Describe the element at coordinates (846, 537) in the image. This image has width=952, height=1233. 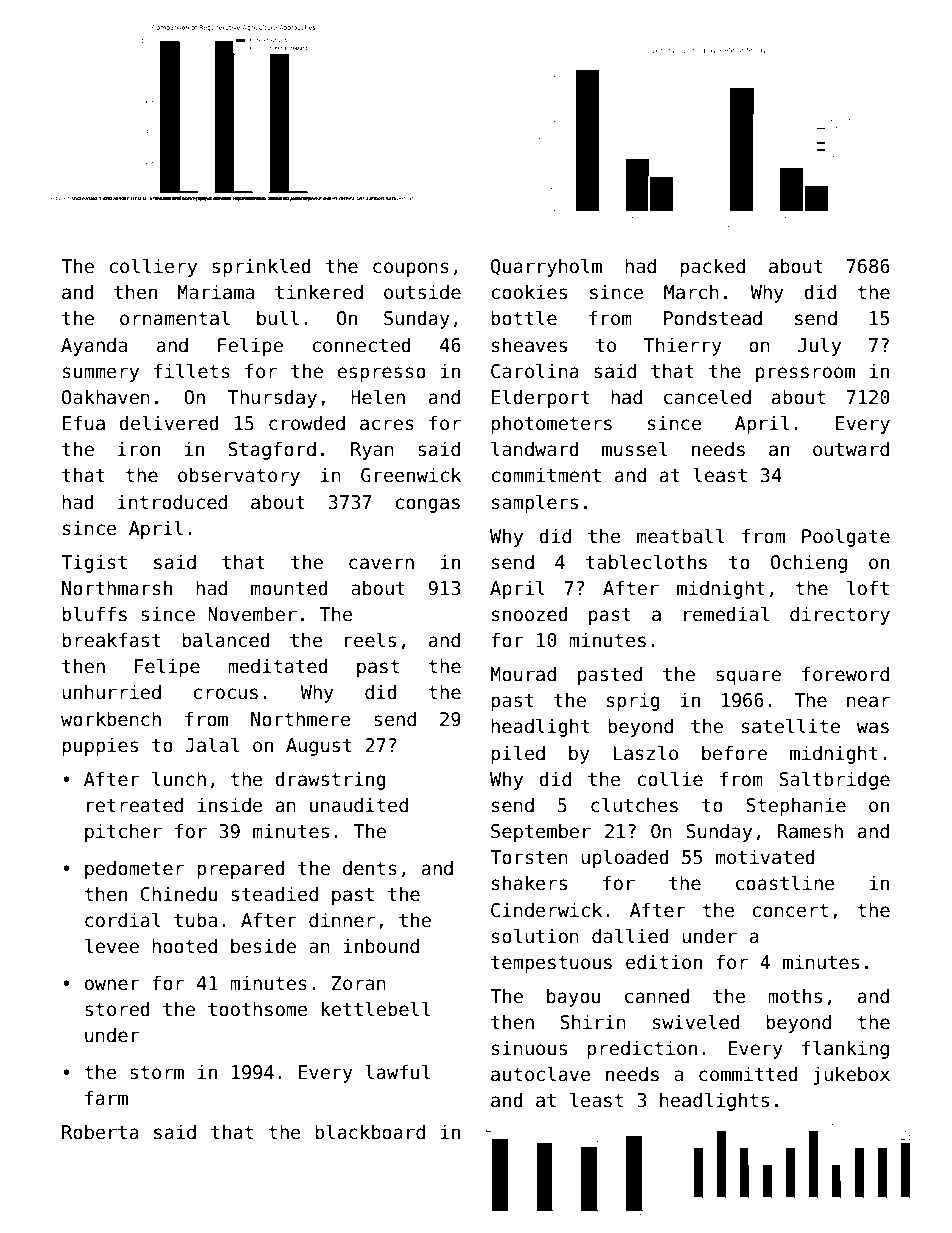
I see `Poolgate` at that location.
